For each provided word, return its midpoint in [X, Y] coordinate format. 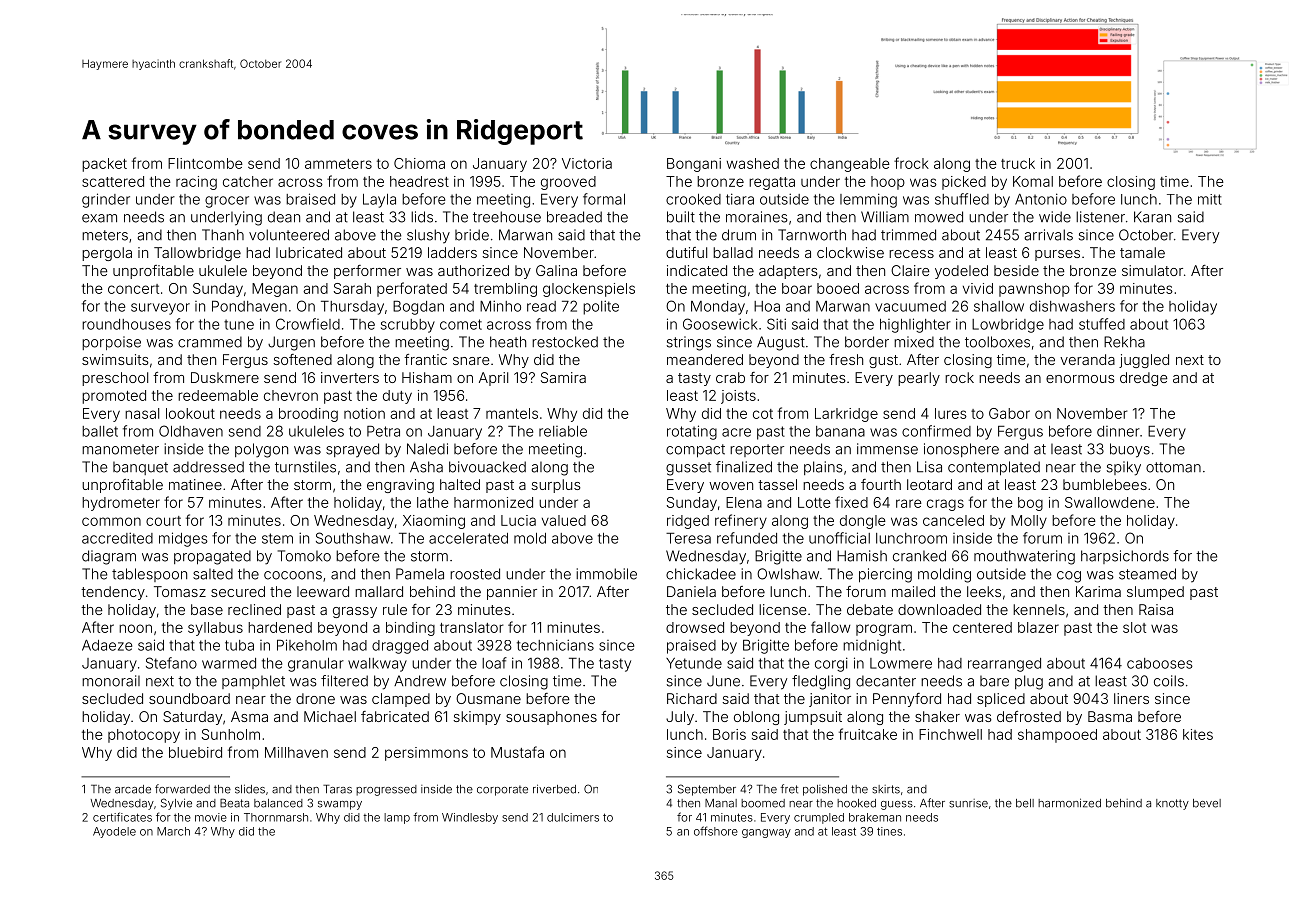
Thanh [223, 235]
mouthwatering [1024, 557]
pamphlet [253, 682]
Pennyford [907, 700]
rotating [692, 432]
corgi [831, 664]
